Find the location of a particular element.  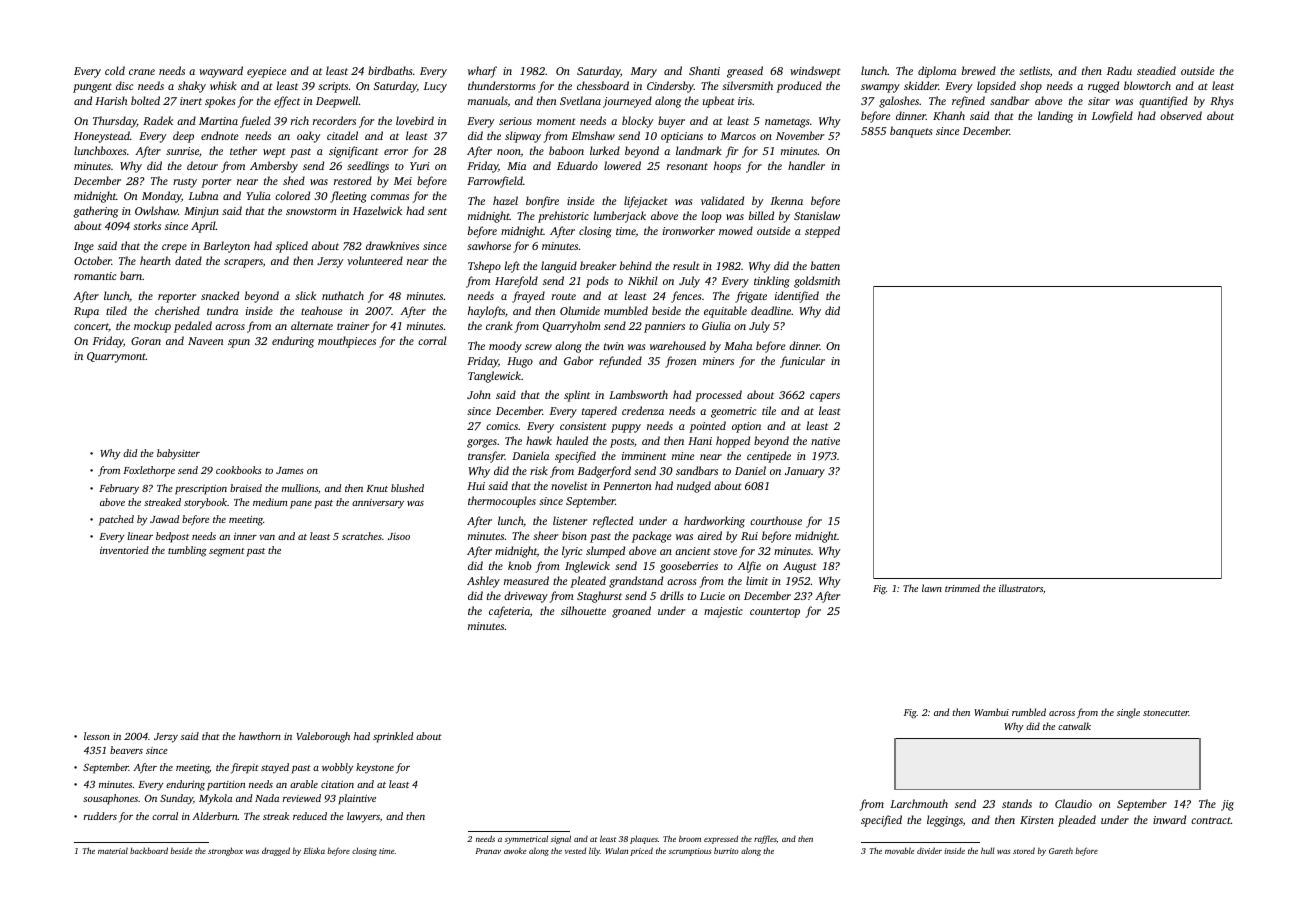

effect is located at coordinates (287, 102).
